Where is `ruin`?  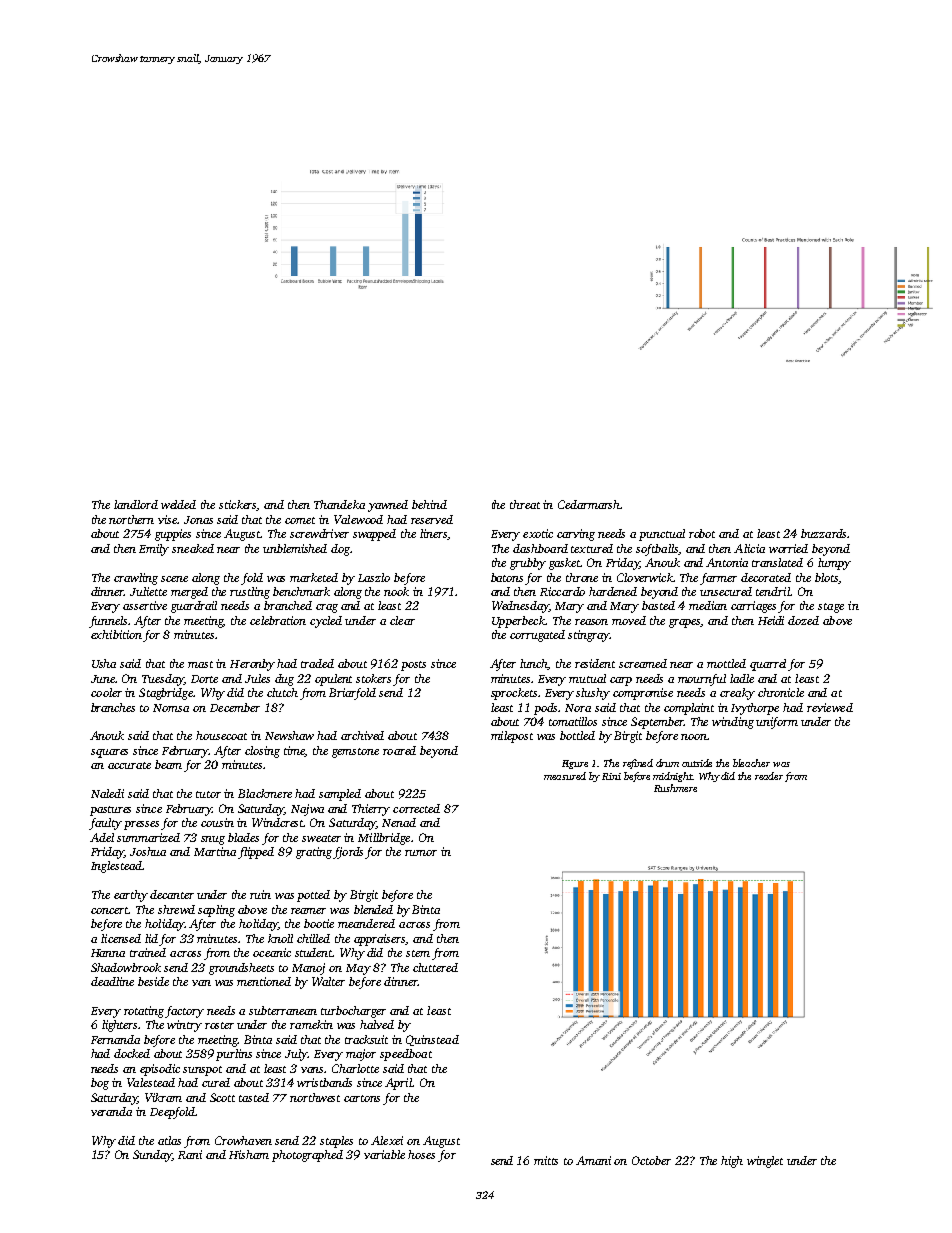 ruin is located at coordinates (260, 894).
